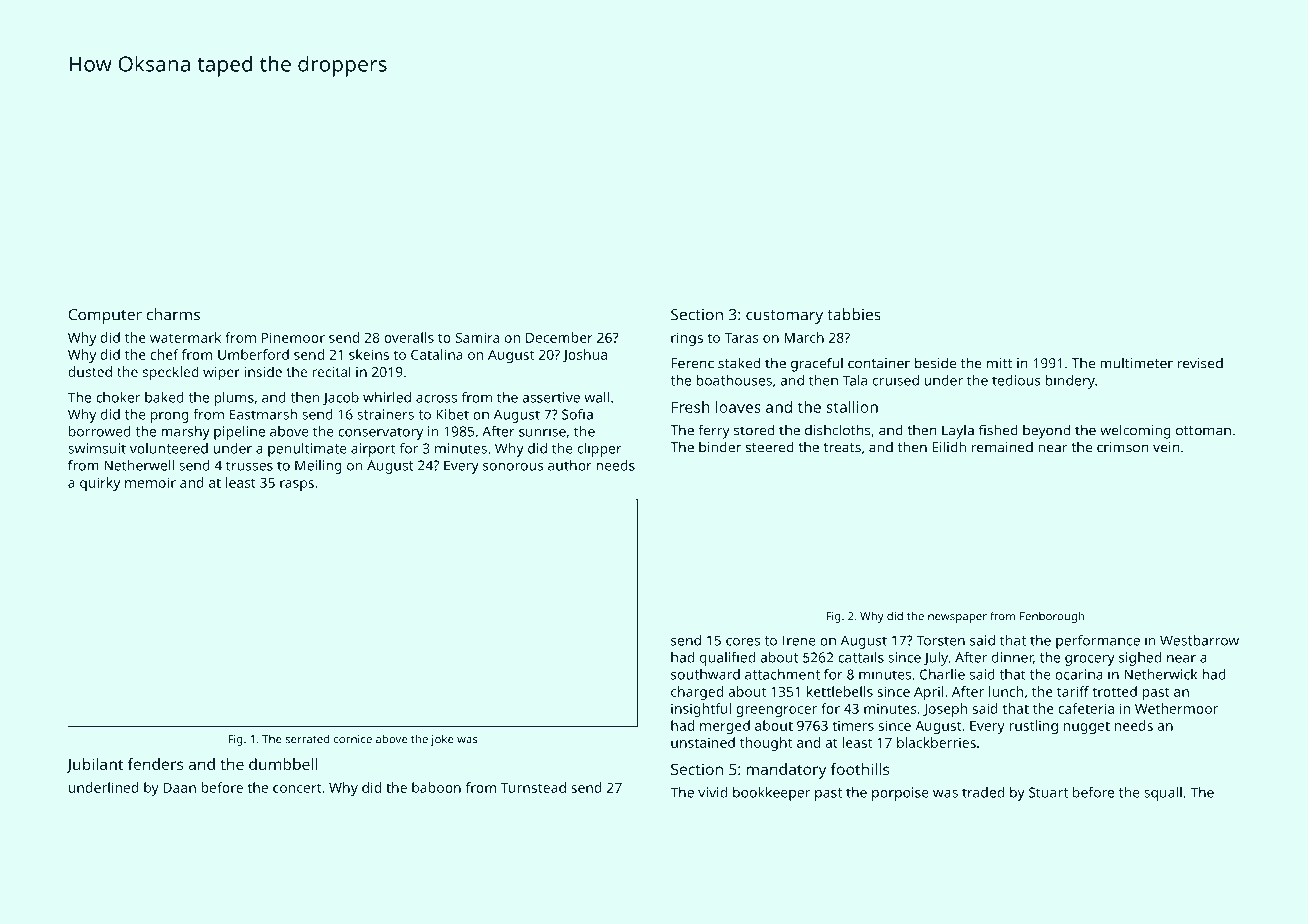 The width and height of the page is (1308, 924). I want to click on quirky, so click(100, 484).
